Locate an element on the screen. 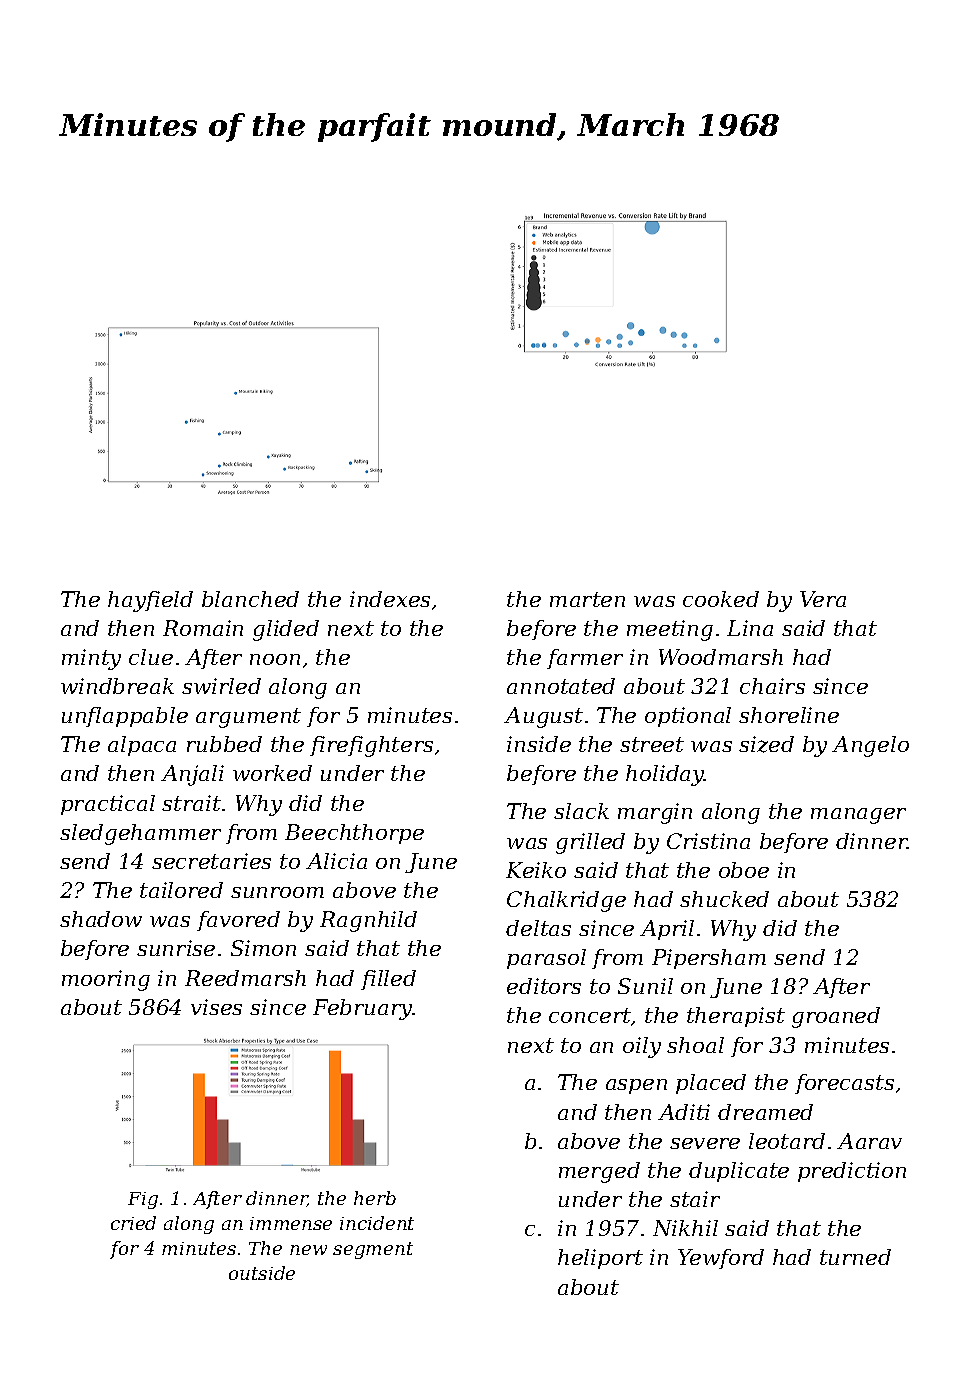 The width and height of the screenshot is (972, 1381). turned is located at coordinates (855, 1257).
